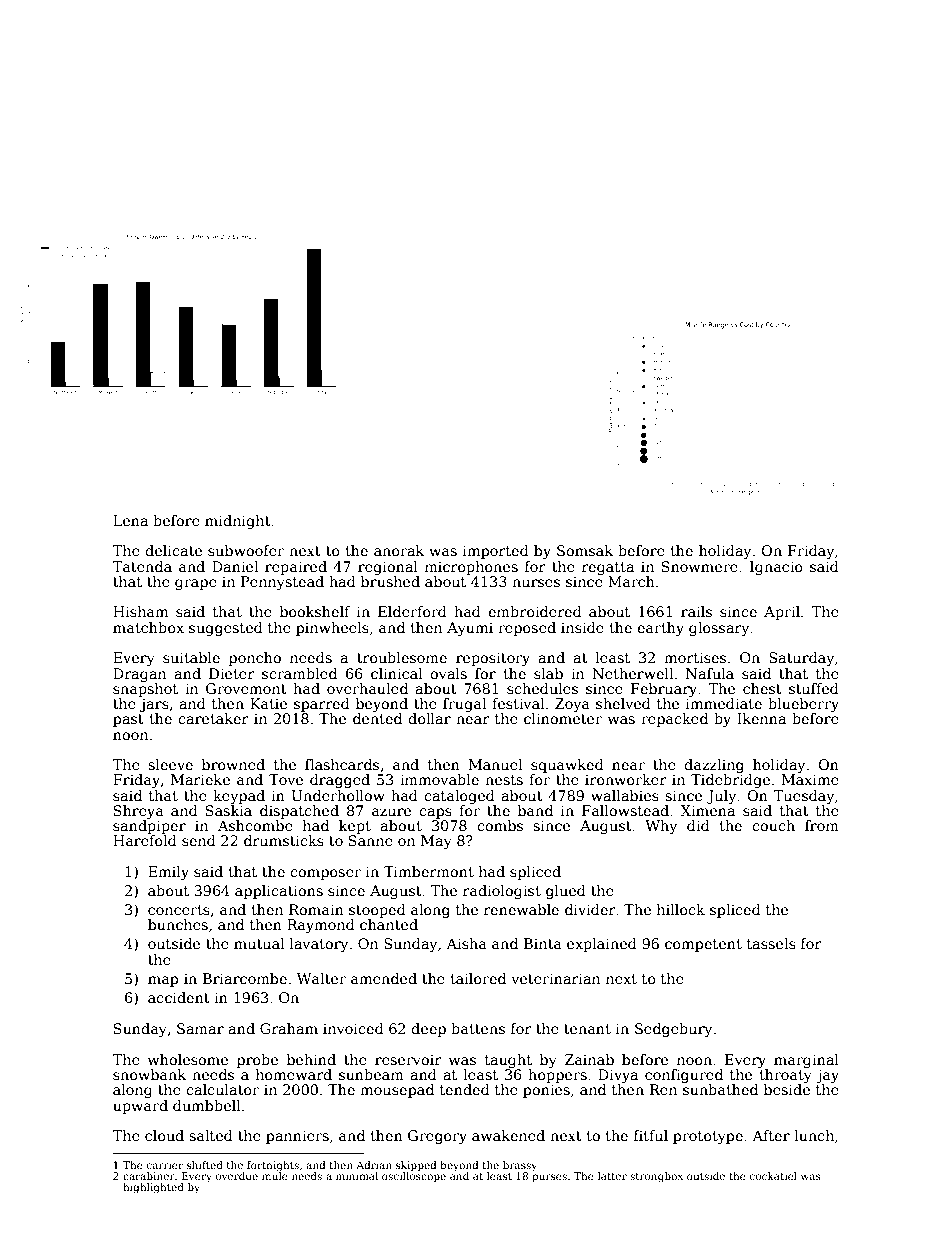 This screenshot has width=952, height=1233. I want to click on highlighted, so click(153, 1188).
